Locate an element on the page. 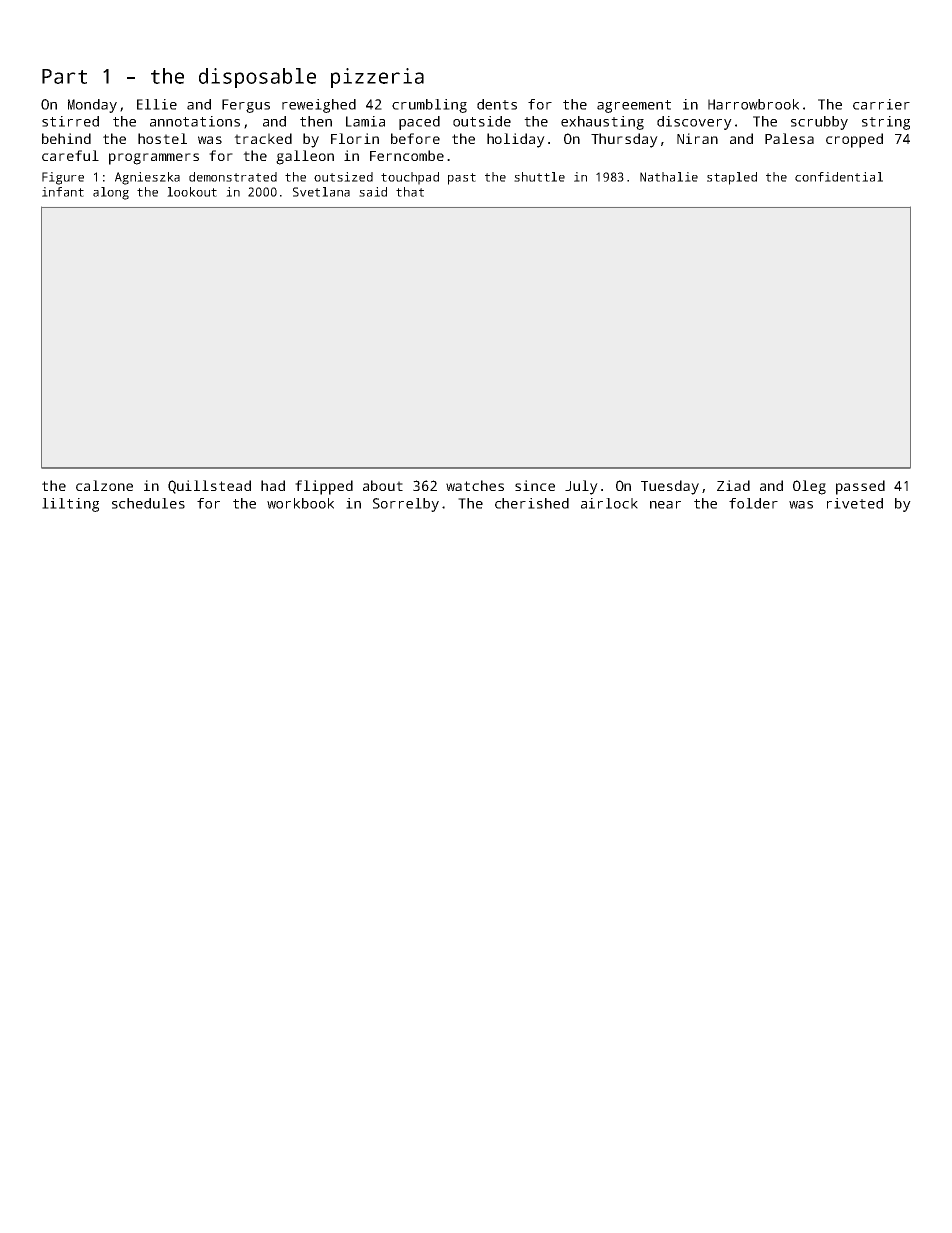  infant is located at coordinates (63, 192).
